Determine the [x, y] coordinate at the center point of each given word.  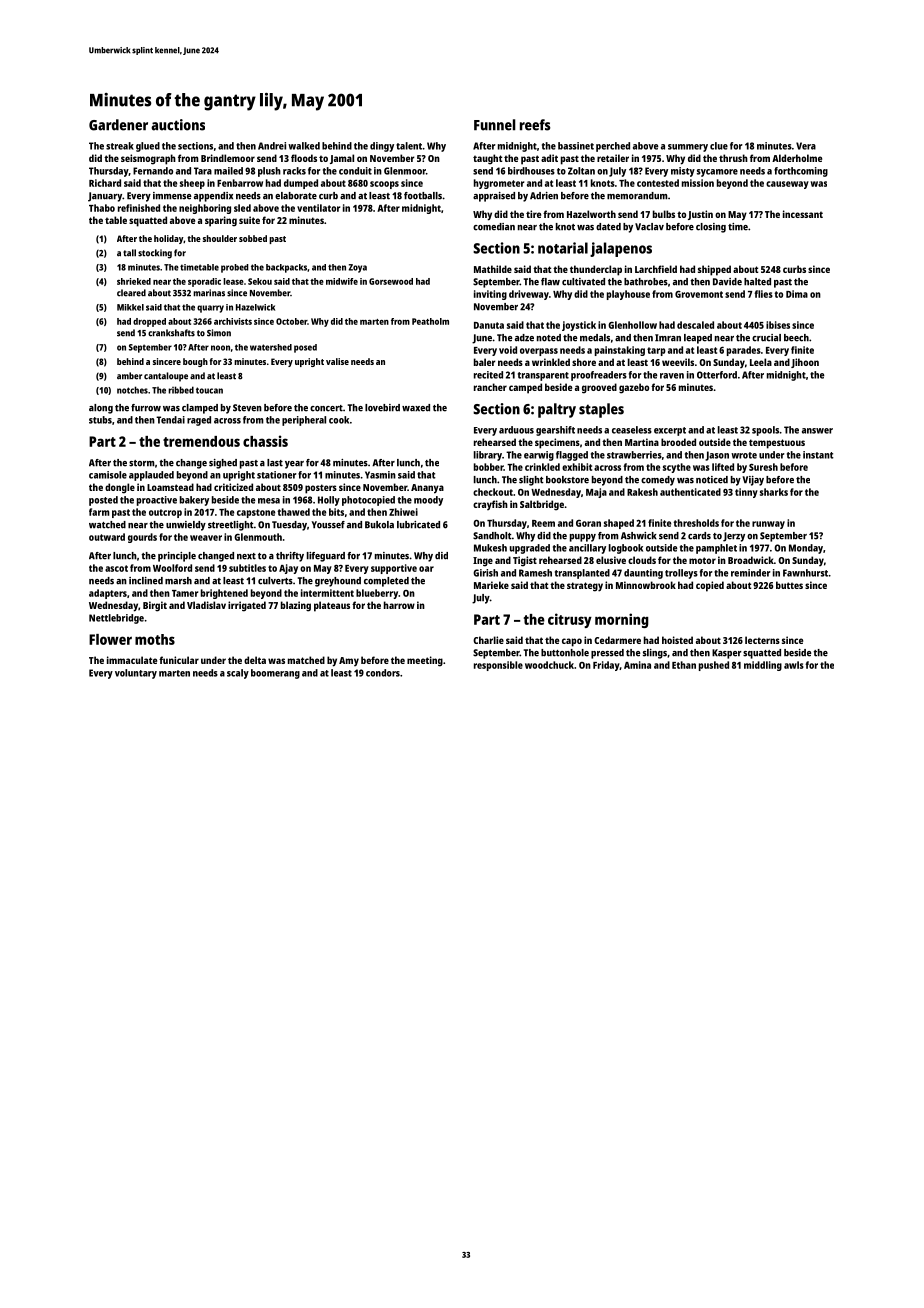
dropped [149, 322]
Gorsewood [391, 281]
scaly [238, 674]
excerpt [670, 431]
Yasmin [380, 475]
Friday [606, 666]
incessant [803, 214]
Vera [806, 146]
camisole [108, 475]
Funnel [495, 125]
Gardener [118, 125]
